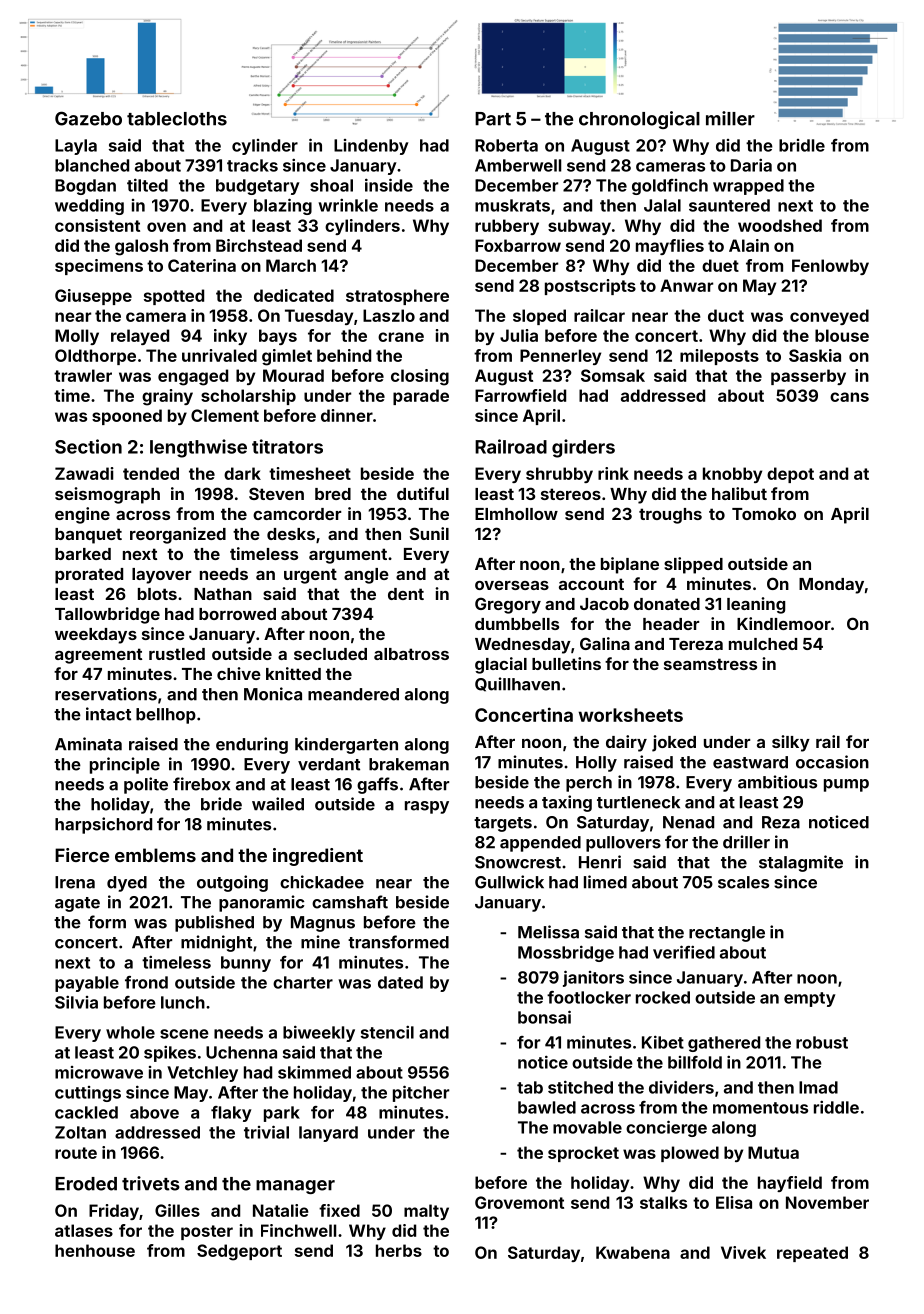 This document has height=1314, width=924. Describe the element at coordinates (832, 762) in the document. I see `occasion` at that location.
